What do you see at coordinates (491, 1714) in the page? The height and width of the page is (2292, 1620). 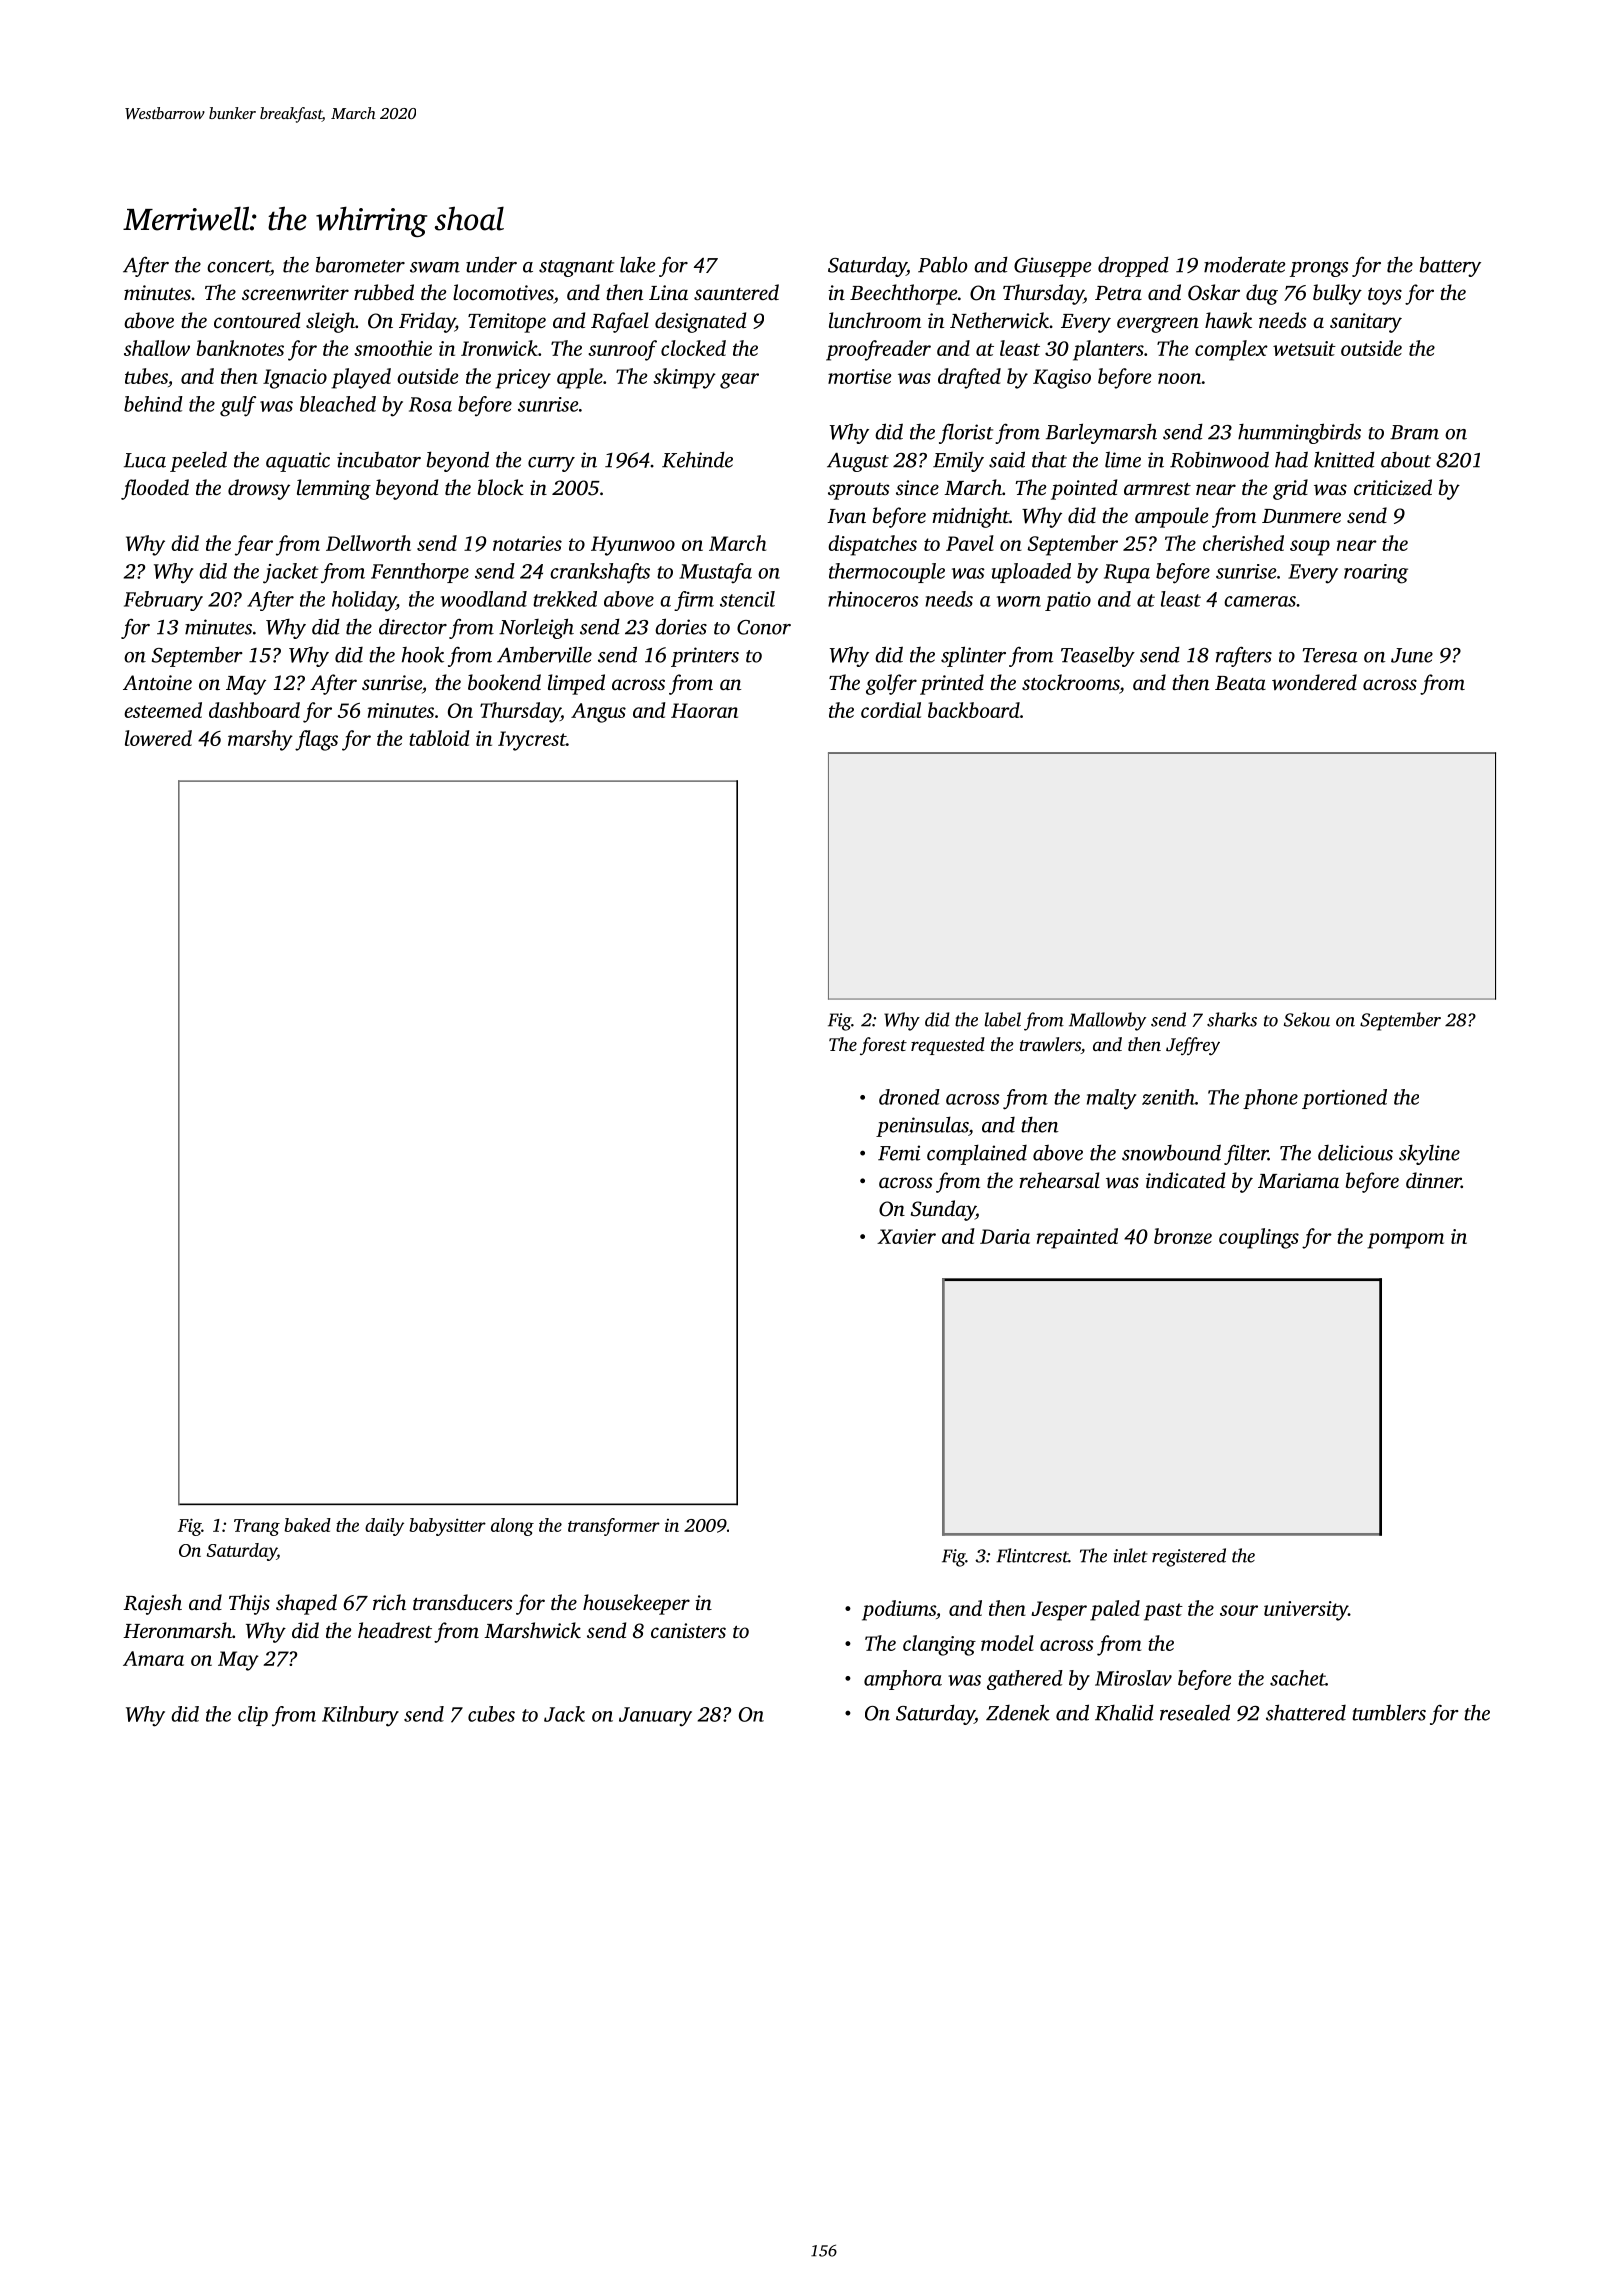 I see `cubes` at bounding box center [491, 1714].
